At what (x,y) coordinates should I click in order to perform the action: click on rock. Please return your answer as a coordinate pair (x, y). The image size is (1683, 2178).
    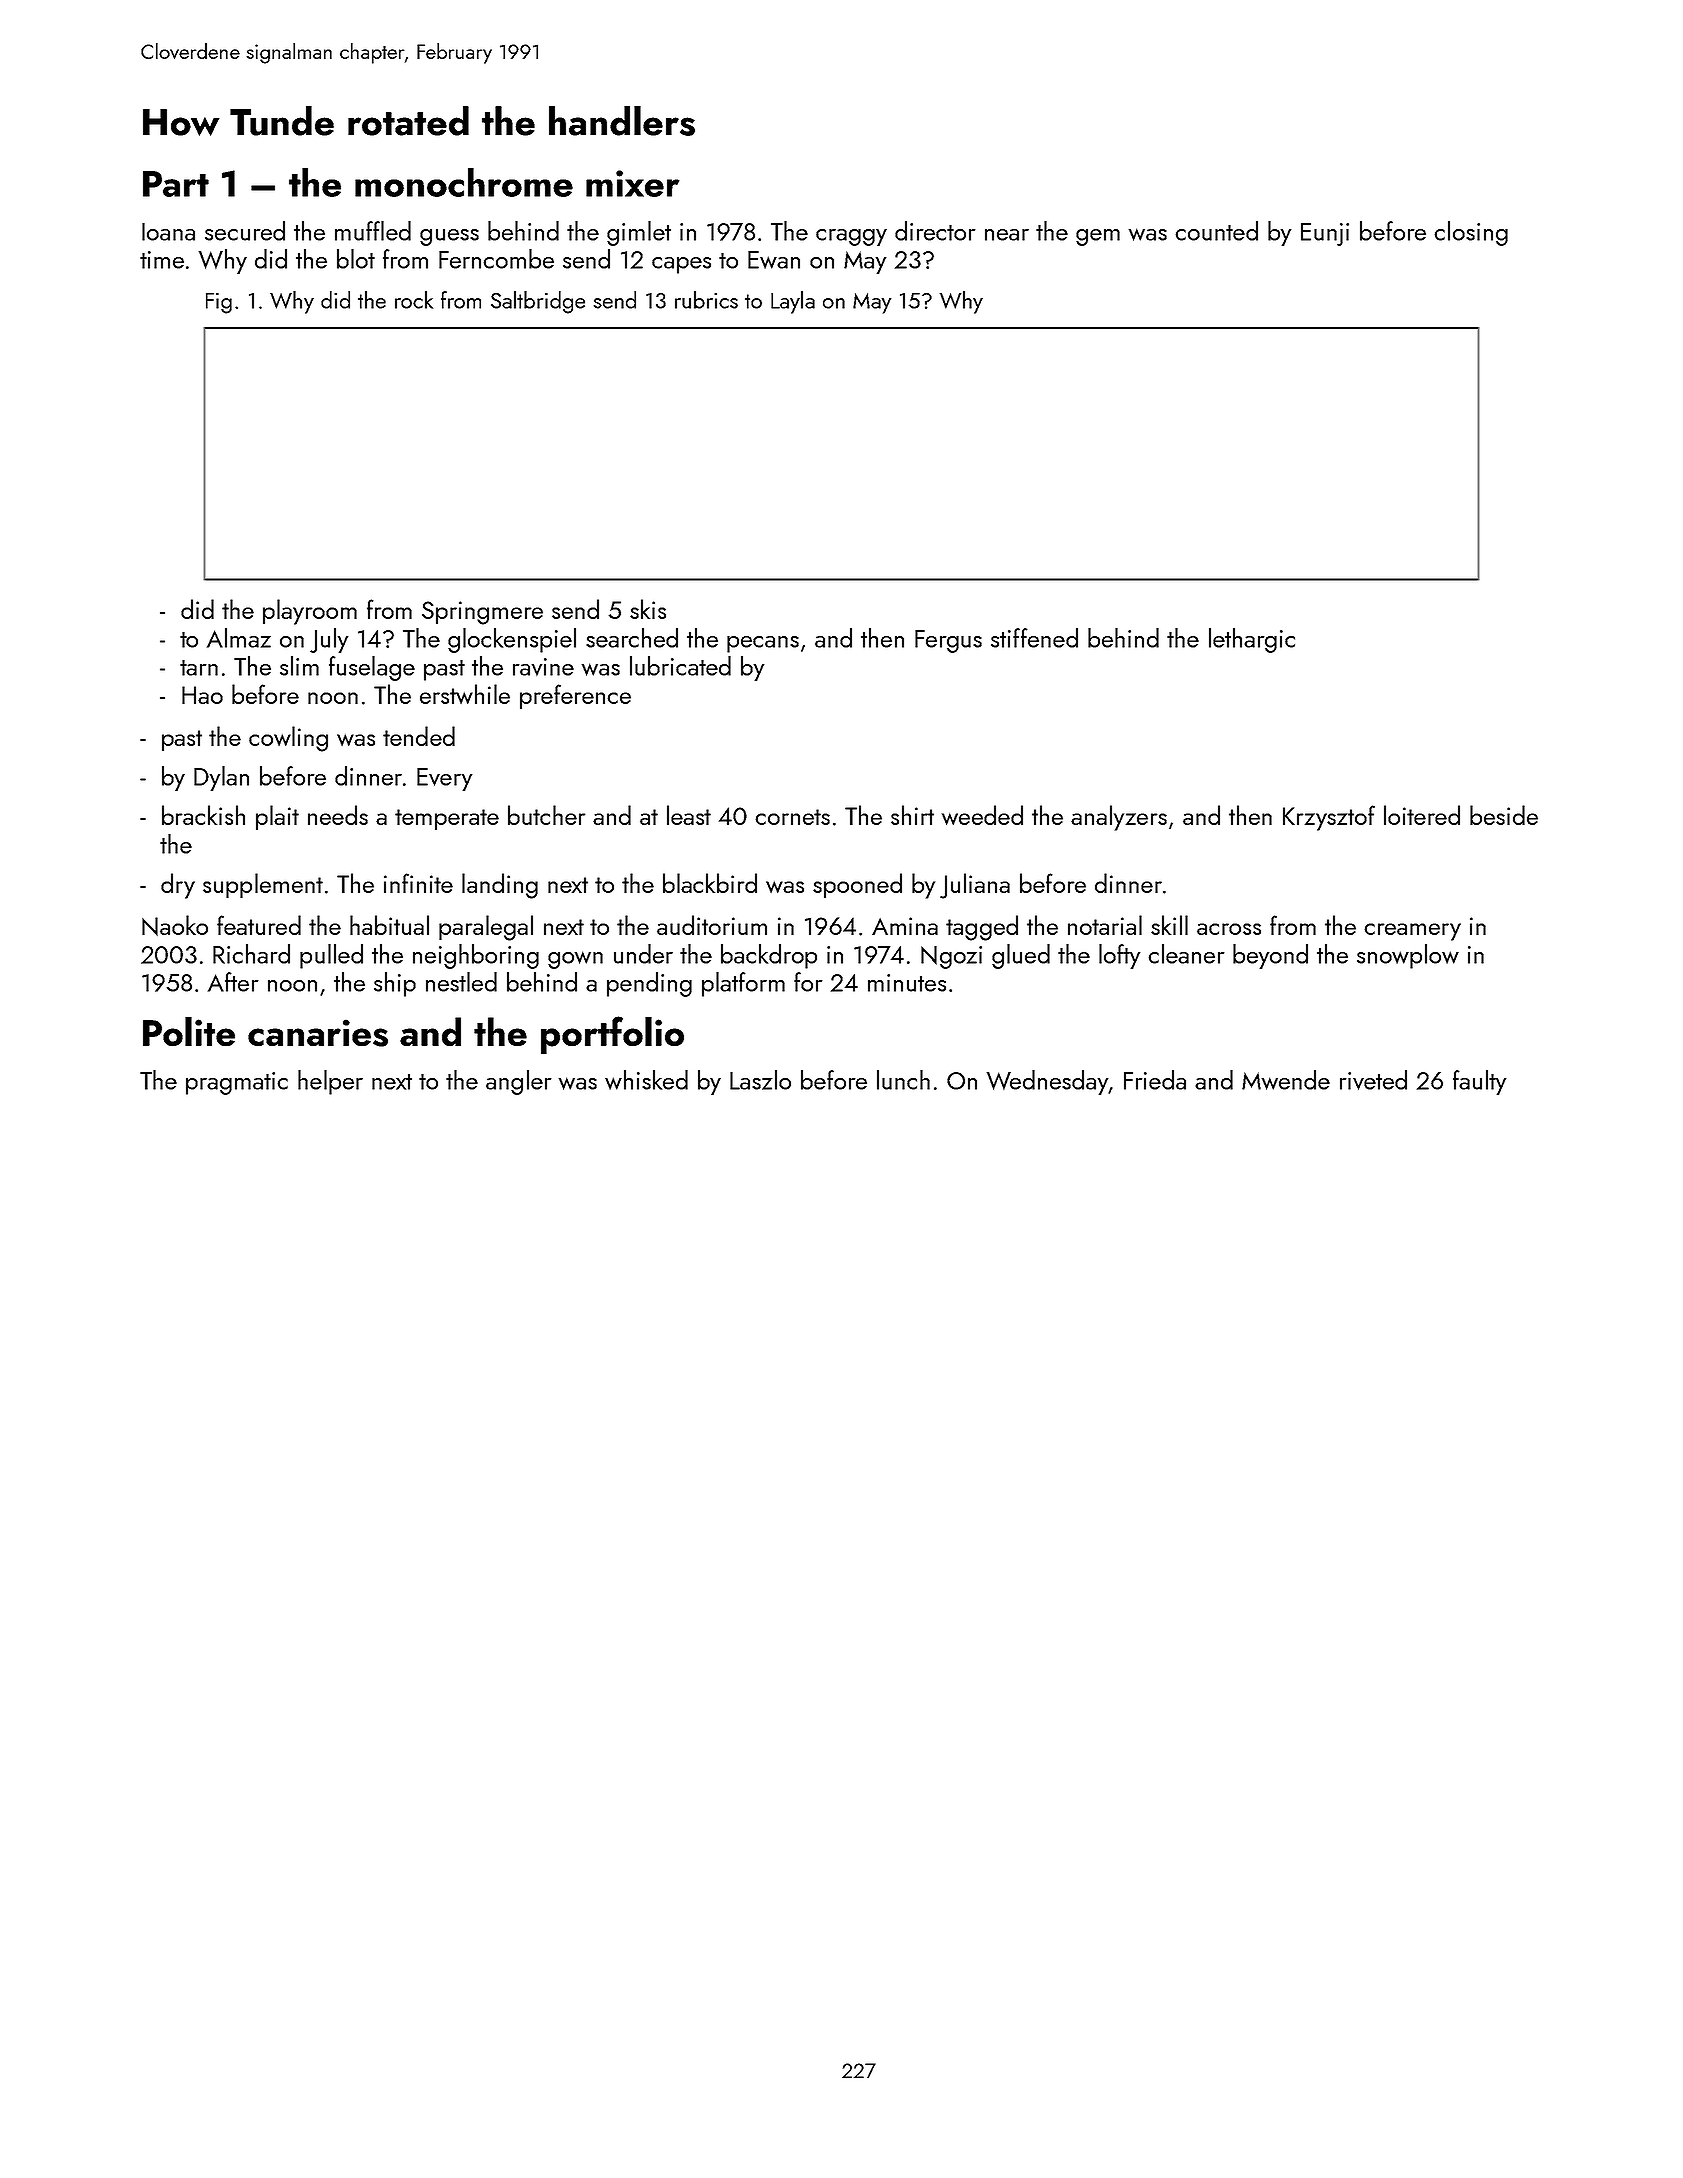
    Looking at the image, I should click on (414, 300).
